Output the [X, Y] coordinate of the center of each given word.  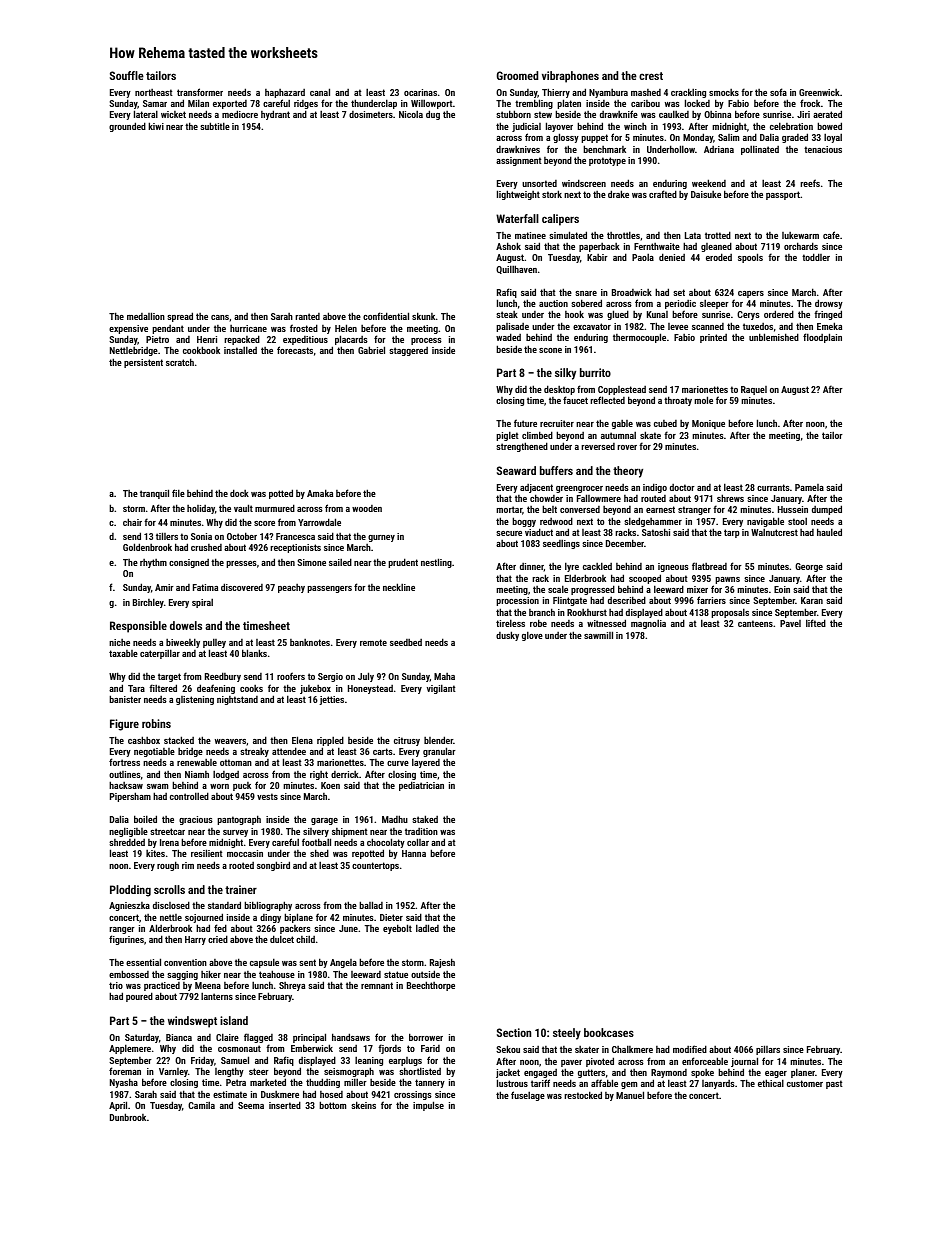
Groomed [517, 75]
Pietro [157, 339]
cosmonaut [239, 1048]
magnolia [648, 624]
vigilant [441, 689]
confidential [386, 316]
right [319, 775]
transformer [200, 92]
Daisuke [706, 194]
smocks [724, 92]
